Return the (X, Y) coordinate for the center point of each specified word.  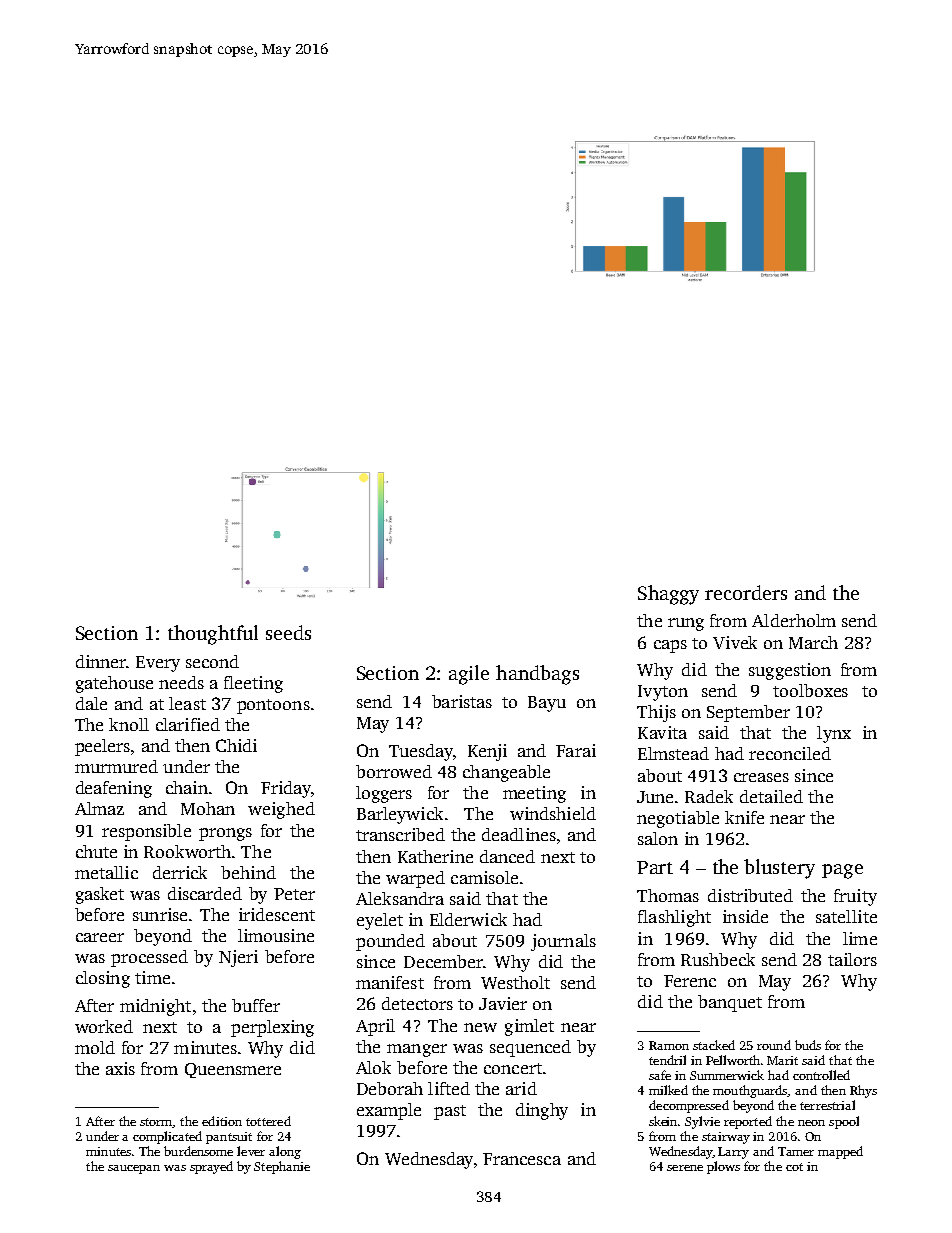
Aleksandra (400, 898)
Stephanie (282, 1167)
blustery (779, 869)
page (842, 871)
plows (723, 1167)
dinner (101, 661)
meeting (534, 794)
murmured (116, 766)
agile (469, 675)
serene (685, 1168)
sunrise (160, 914)
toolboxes (810, 690)
